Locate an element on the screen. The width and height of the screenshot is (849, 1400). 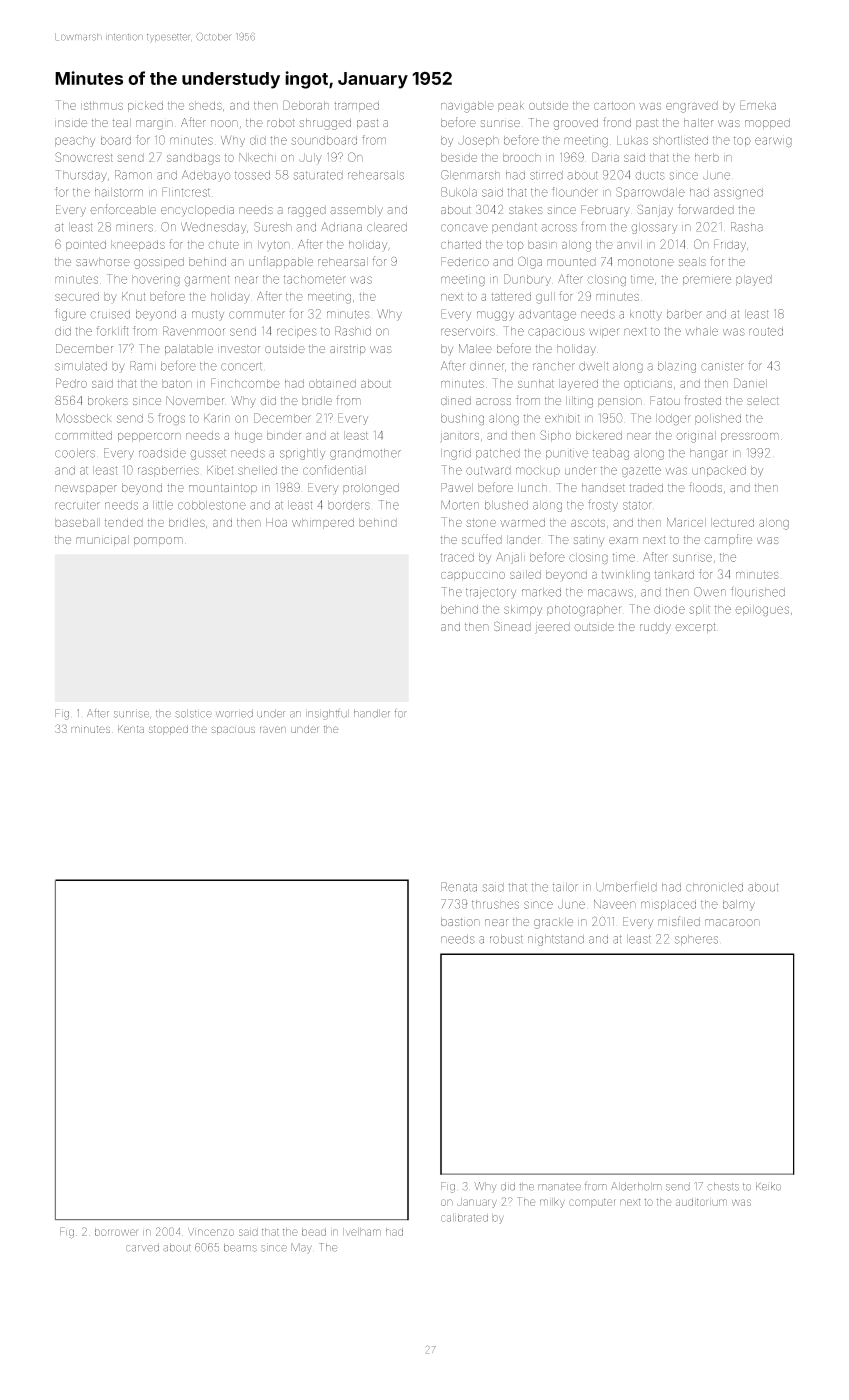
bastion is located at coordinates (460, 921).
